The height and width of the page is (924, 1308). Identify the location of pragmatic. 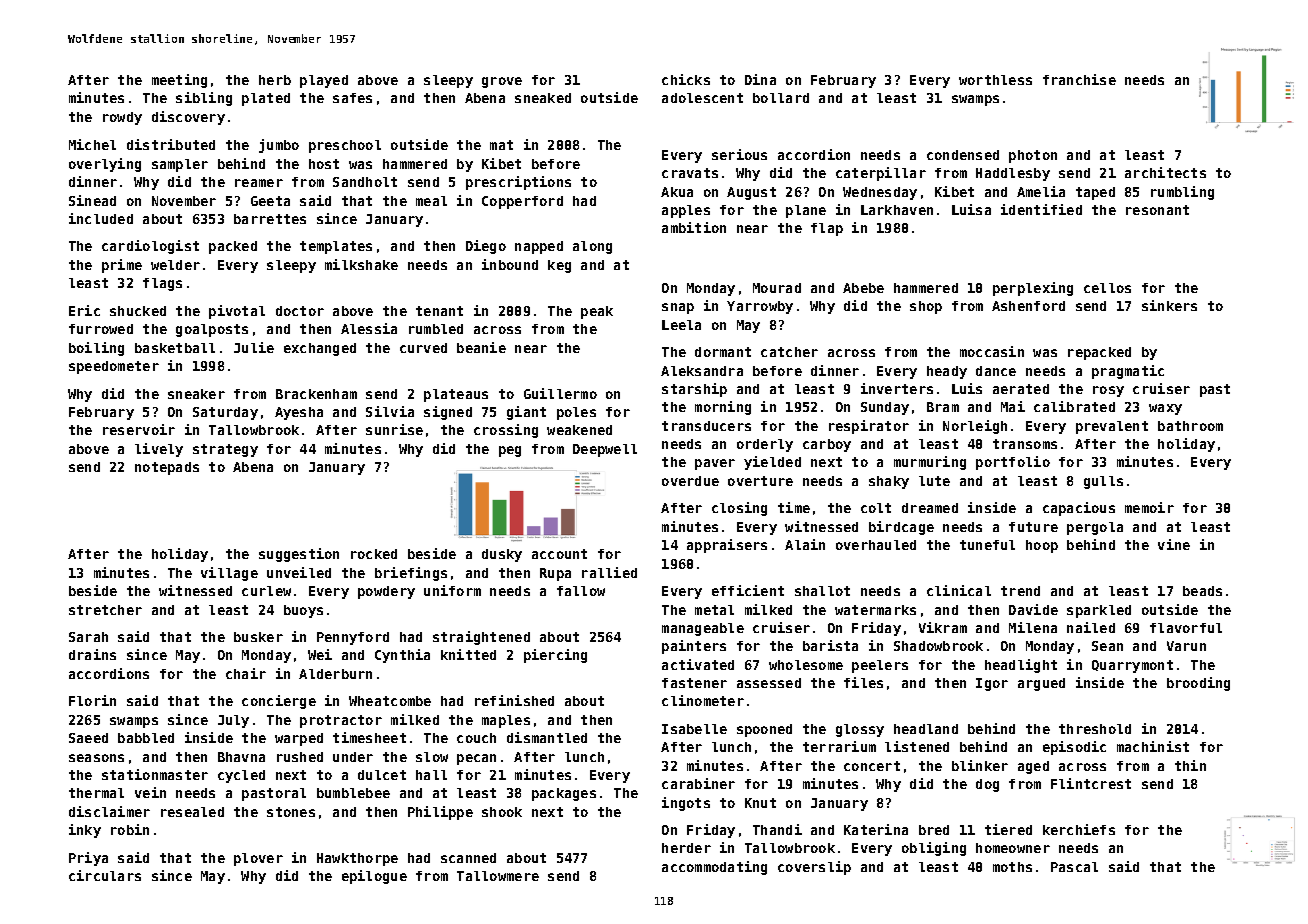
(1128, 372).
